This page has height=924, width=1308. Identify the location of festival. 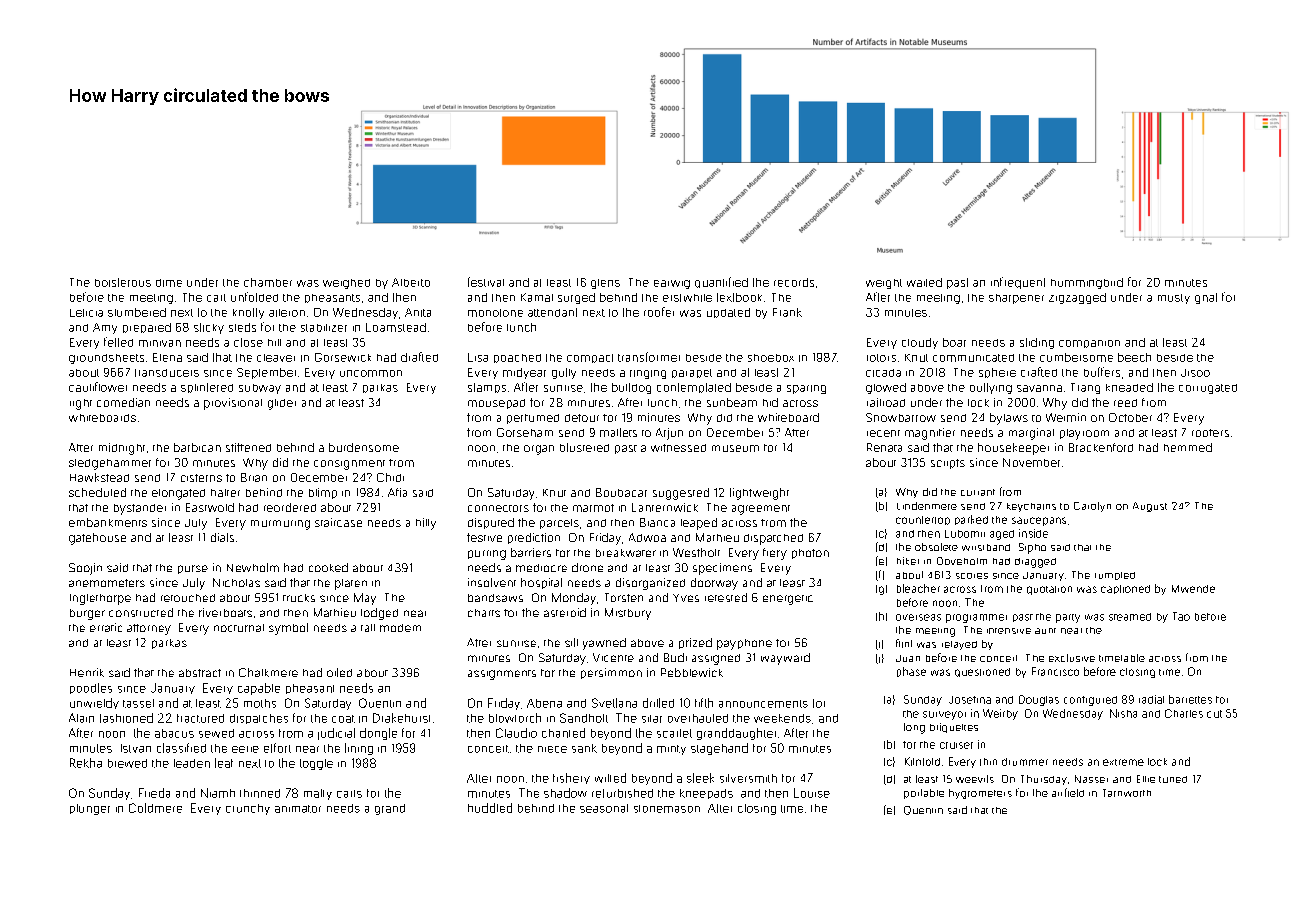
(486, 282).
